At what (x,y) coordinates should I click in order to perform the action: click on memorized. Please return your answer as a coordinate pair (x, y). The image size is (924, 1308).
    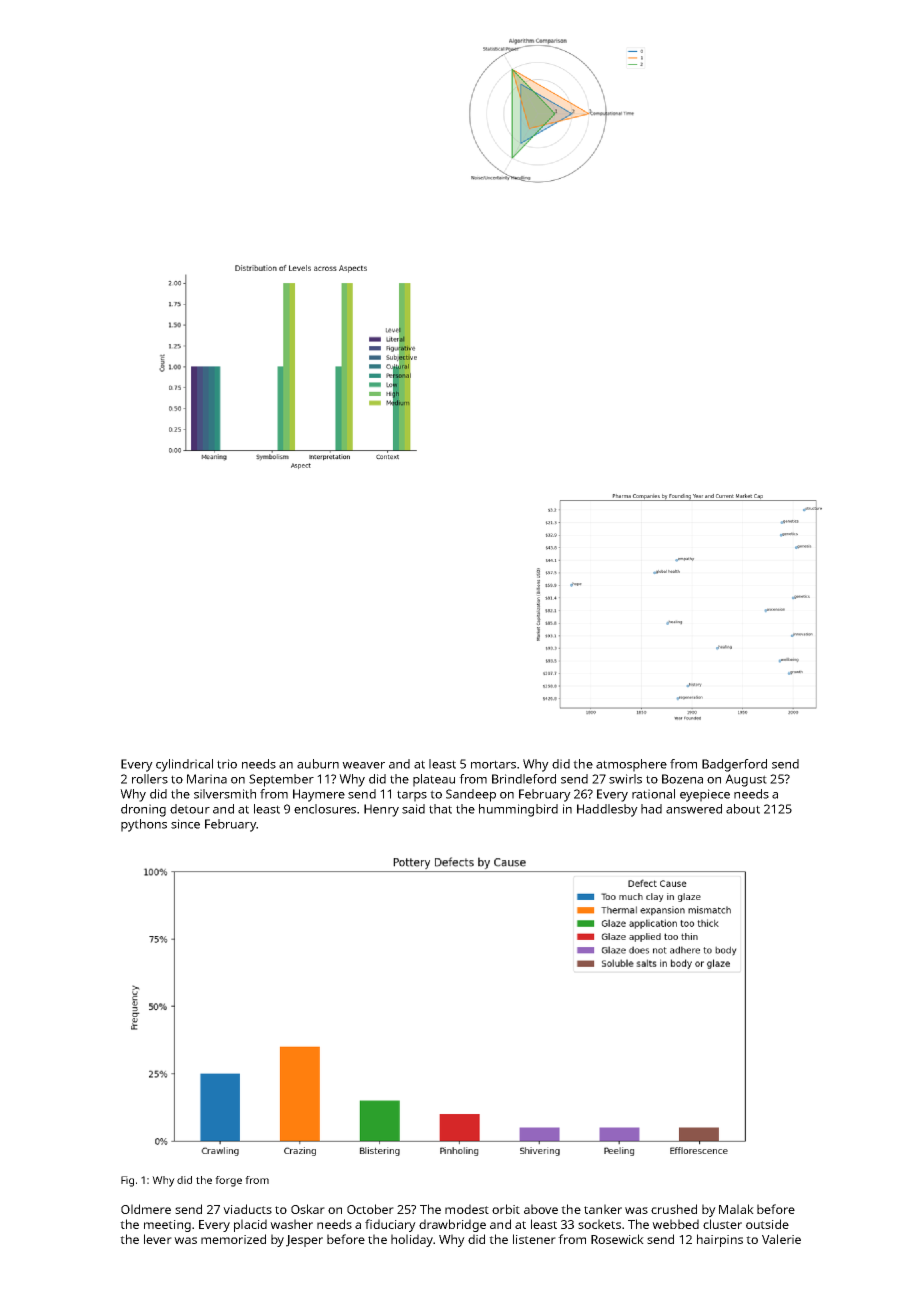
    Looking at the image, I should click on (233, 1239).
